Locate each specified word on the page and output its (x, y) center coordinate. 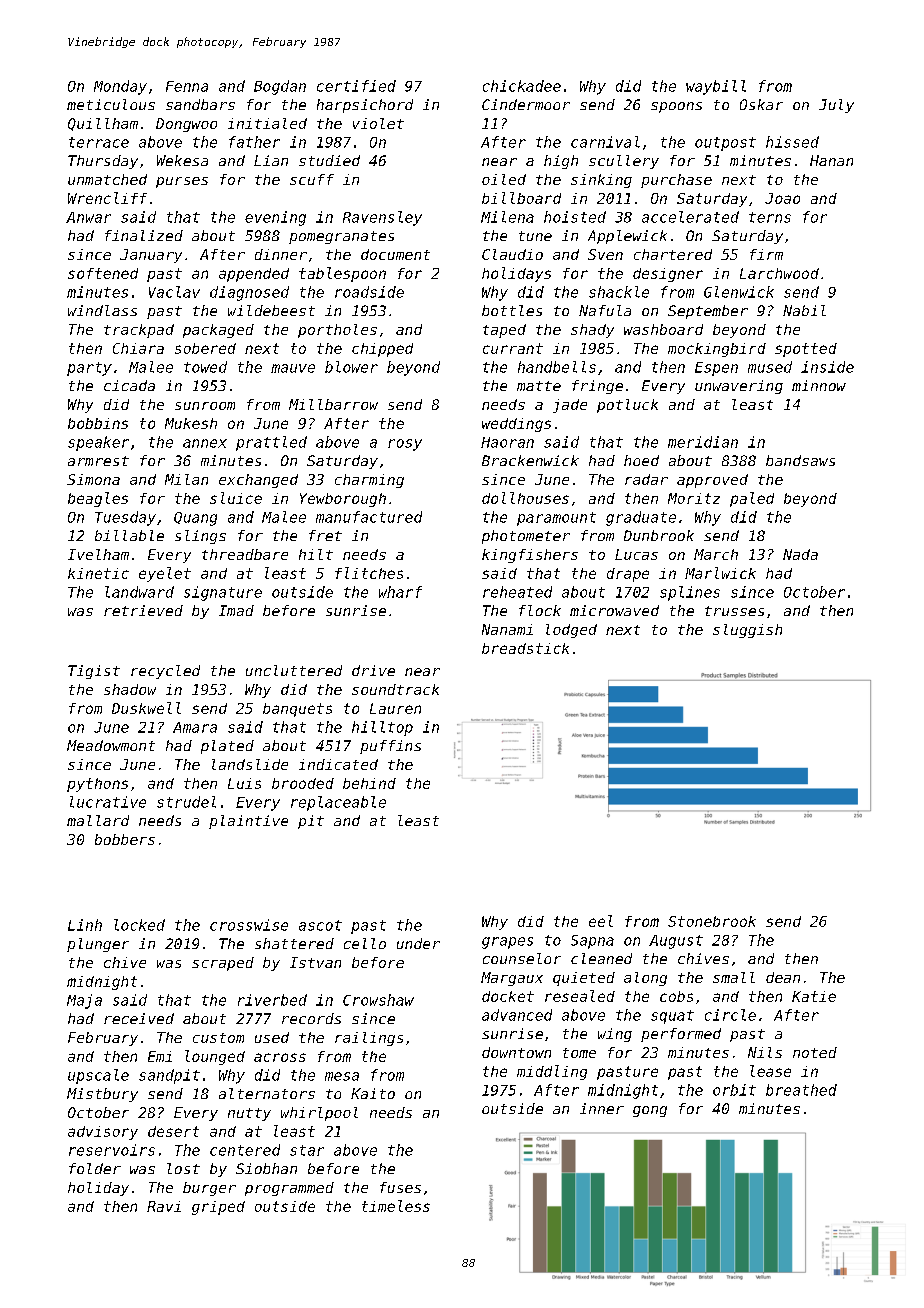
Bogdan (280, 87)
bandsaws (800, 460)
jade (570, 406)
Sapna (592, 942)
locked (139, 925)
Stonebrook (712, 921)
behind (369, 783)
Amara (195, 727)
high (561, 162)
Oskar (761, 104)
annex (205, 443)
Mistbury (102, 1095)
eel (601, 921)
